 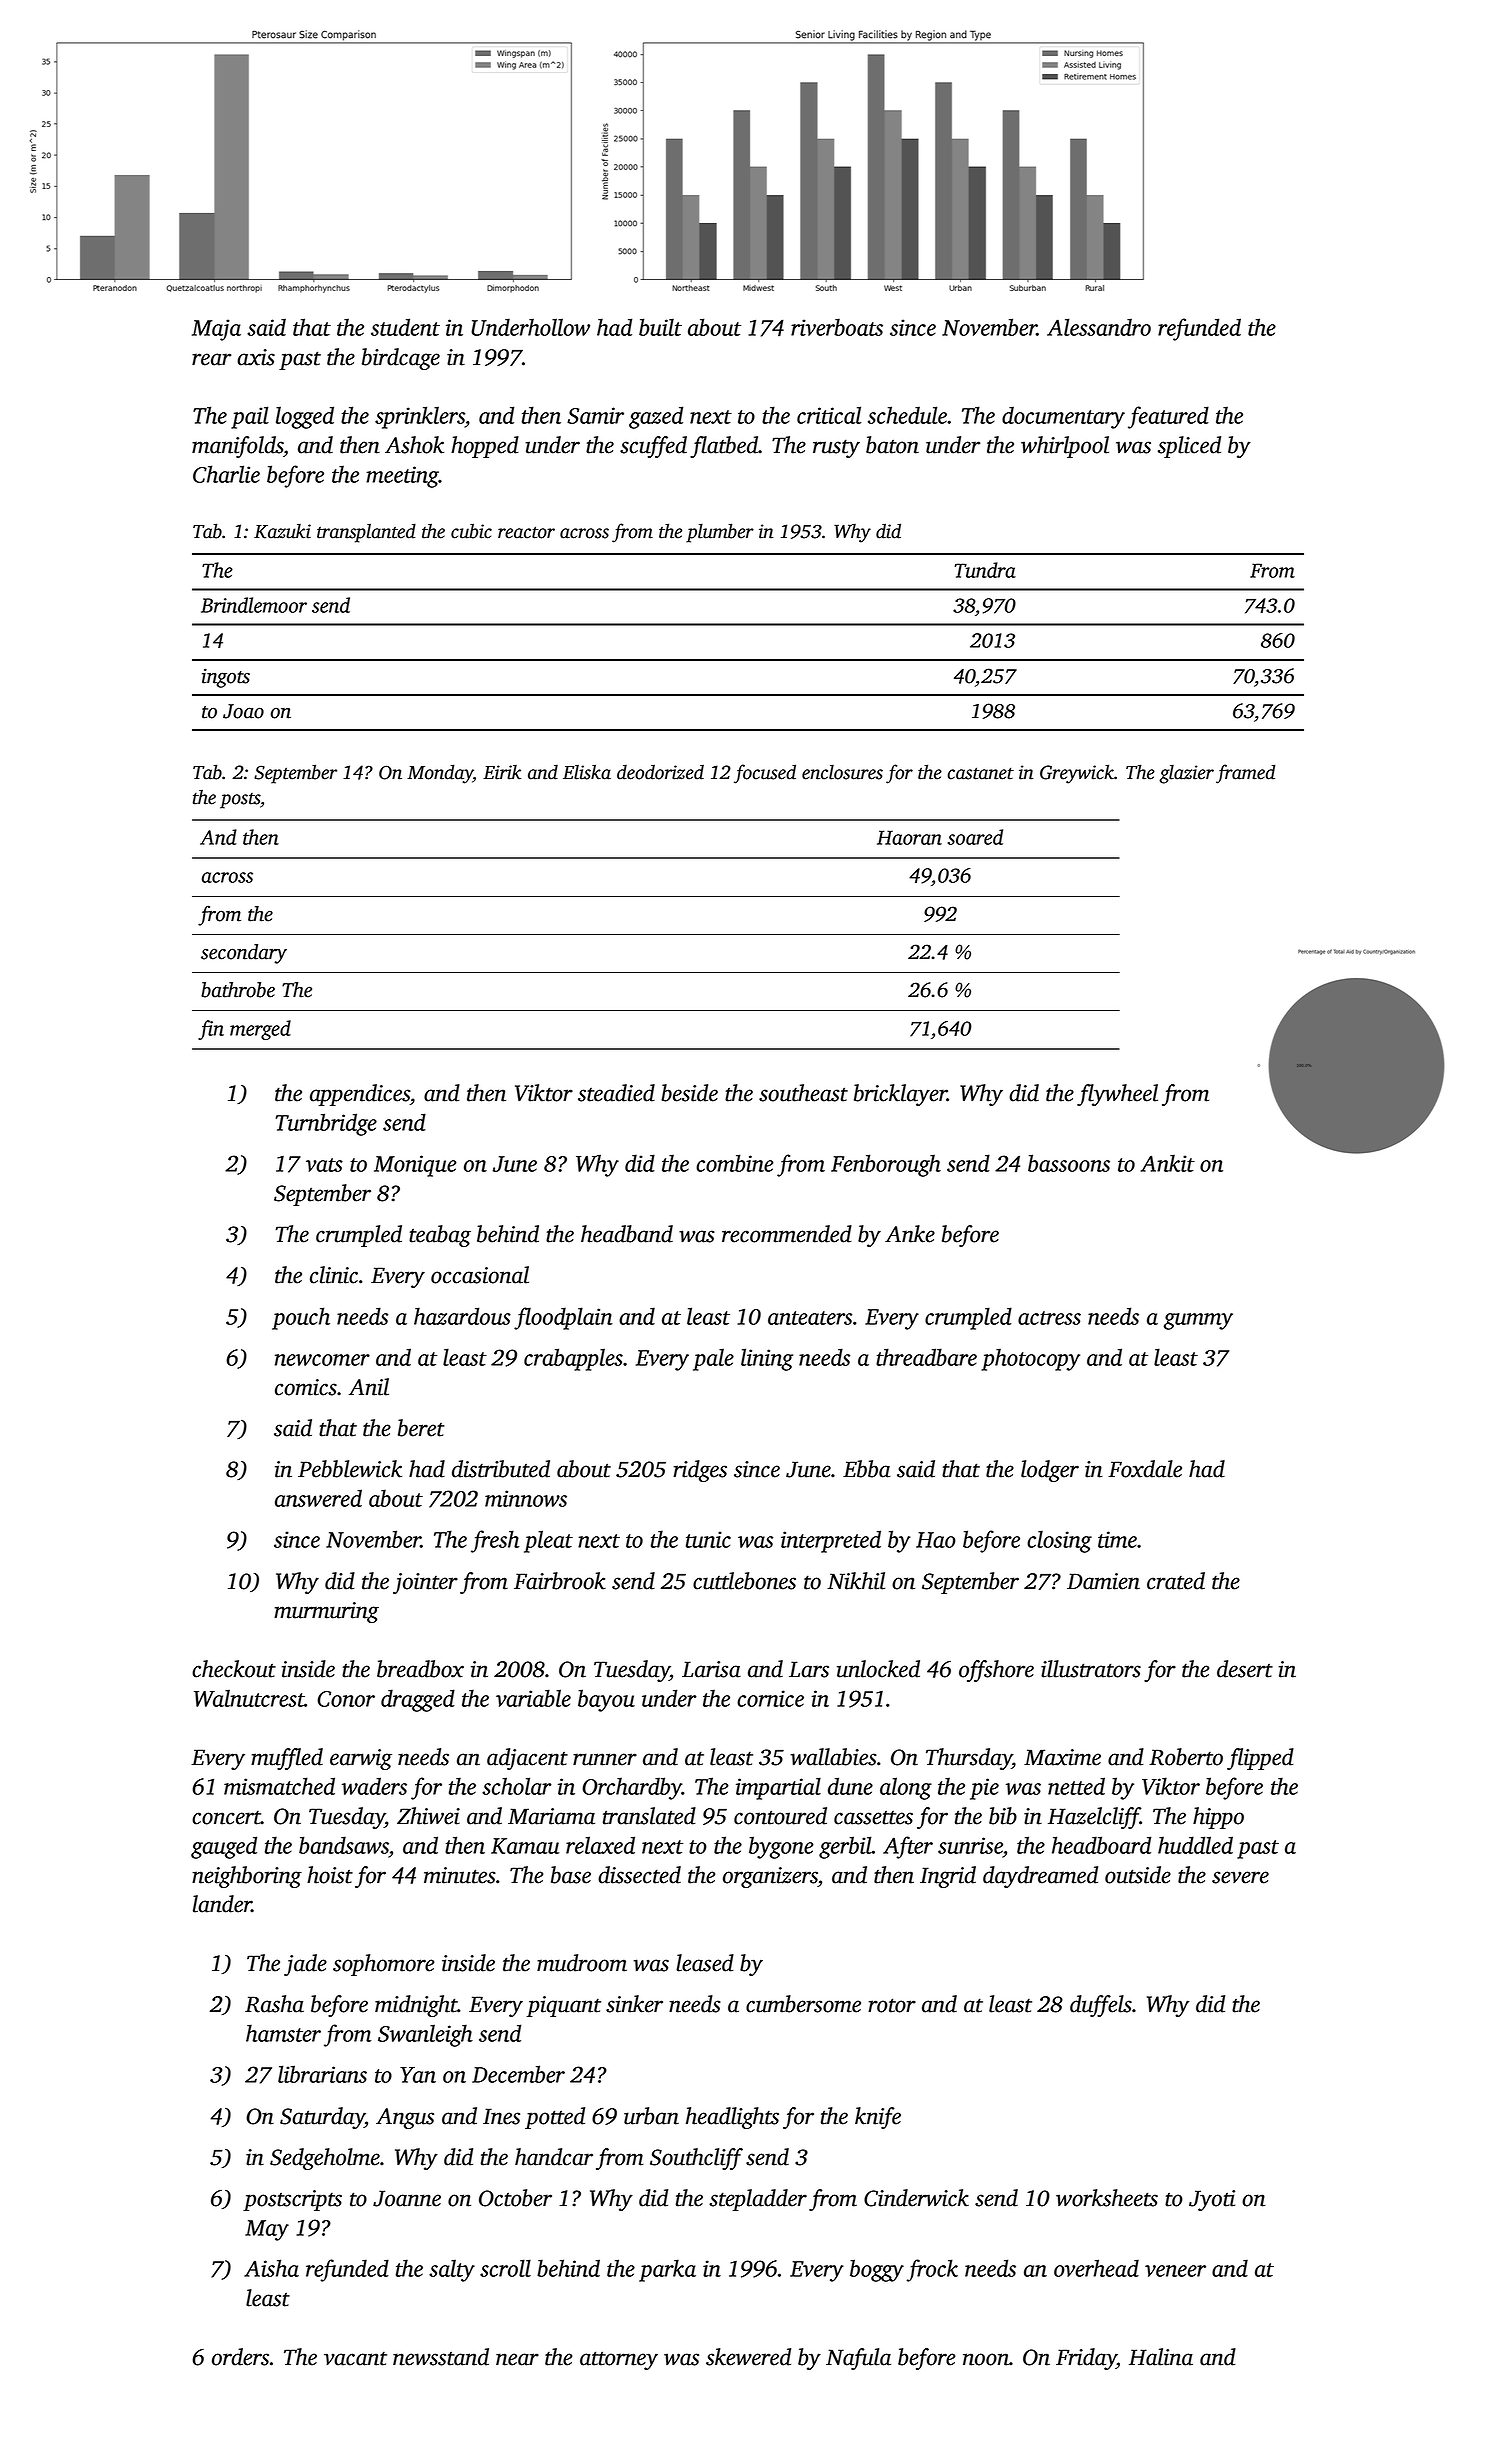 What do you see at coordinates (932, 2270) in the screenshot?
I see `frock` at bounding box center [932, 2270].
